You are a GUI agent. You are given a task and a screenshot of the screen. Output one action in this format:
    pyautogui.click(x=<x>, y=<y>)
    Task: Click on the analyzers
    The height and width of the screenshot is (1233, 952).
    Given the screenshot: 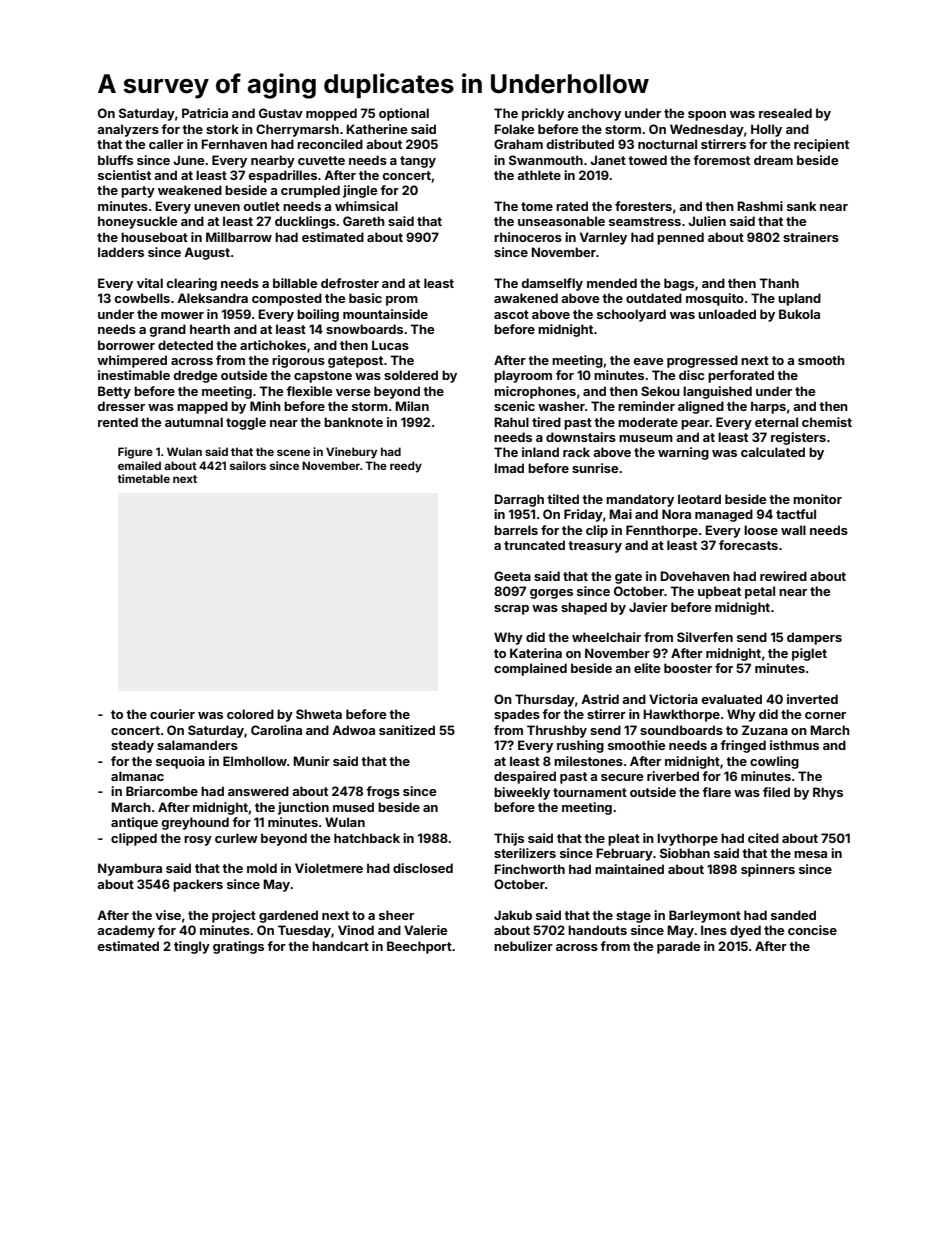 What is the action you would take?
    pyautogui.click(x=128, y=130)
